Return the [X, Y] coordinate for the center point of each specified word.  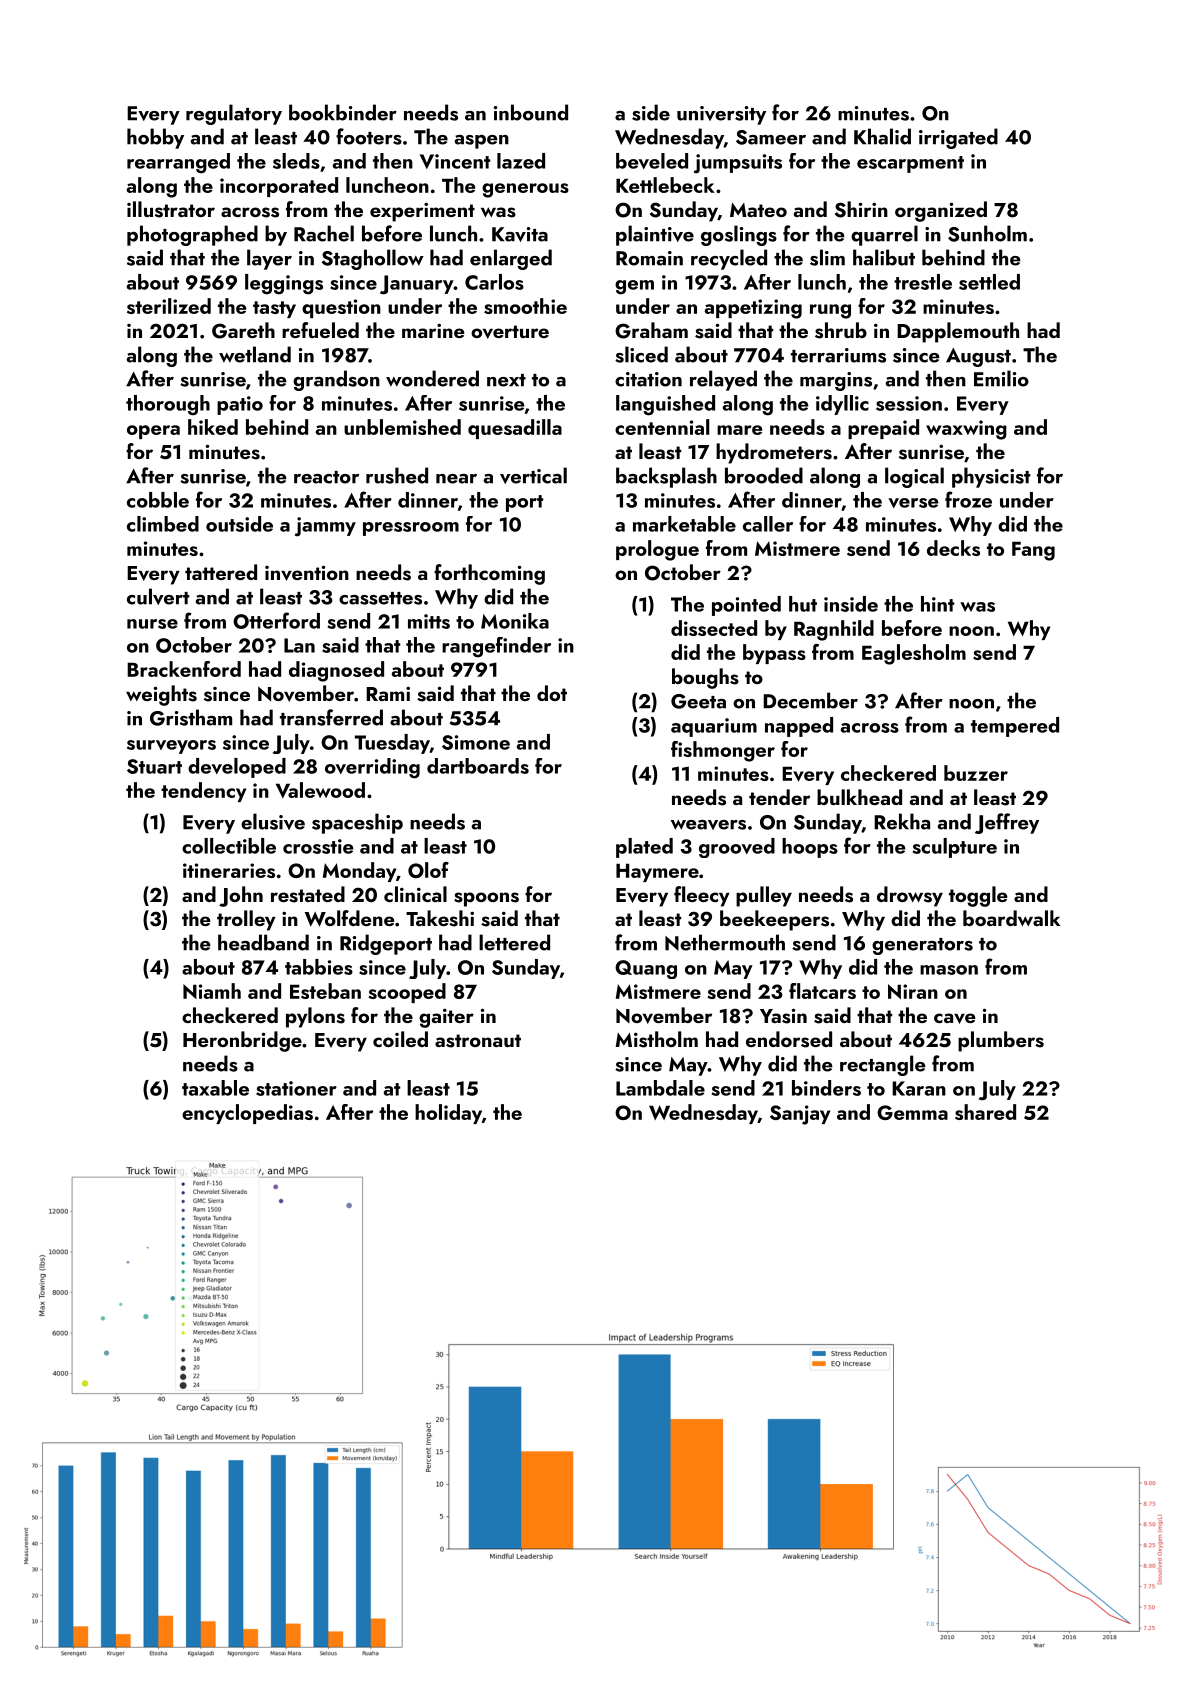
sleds [296, 161]
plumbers [1001, 1041]
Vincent [455, 161]
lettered [514, 942]
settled [989, 282]
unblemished [402, 427]
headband [263, 942]
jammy [325, 527]
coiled [400, 1039]
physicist [991, 477]
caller [768, 524]
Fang [1033, 551]
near [456, 479]
